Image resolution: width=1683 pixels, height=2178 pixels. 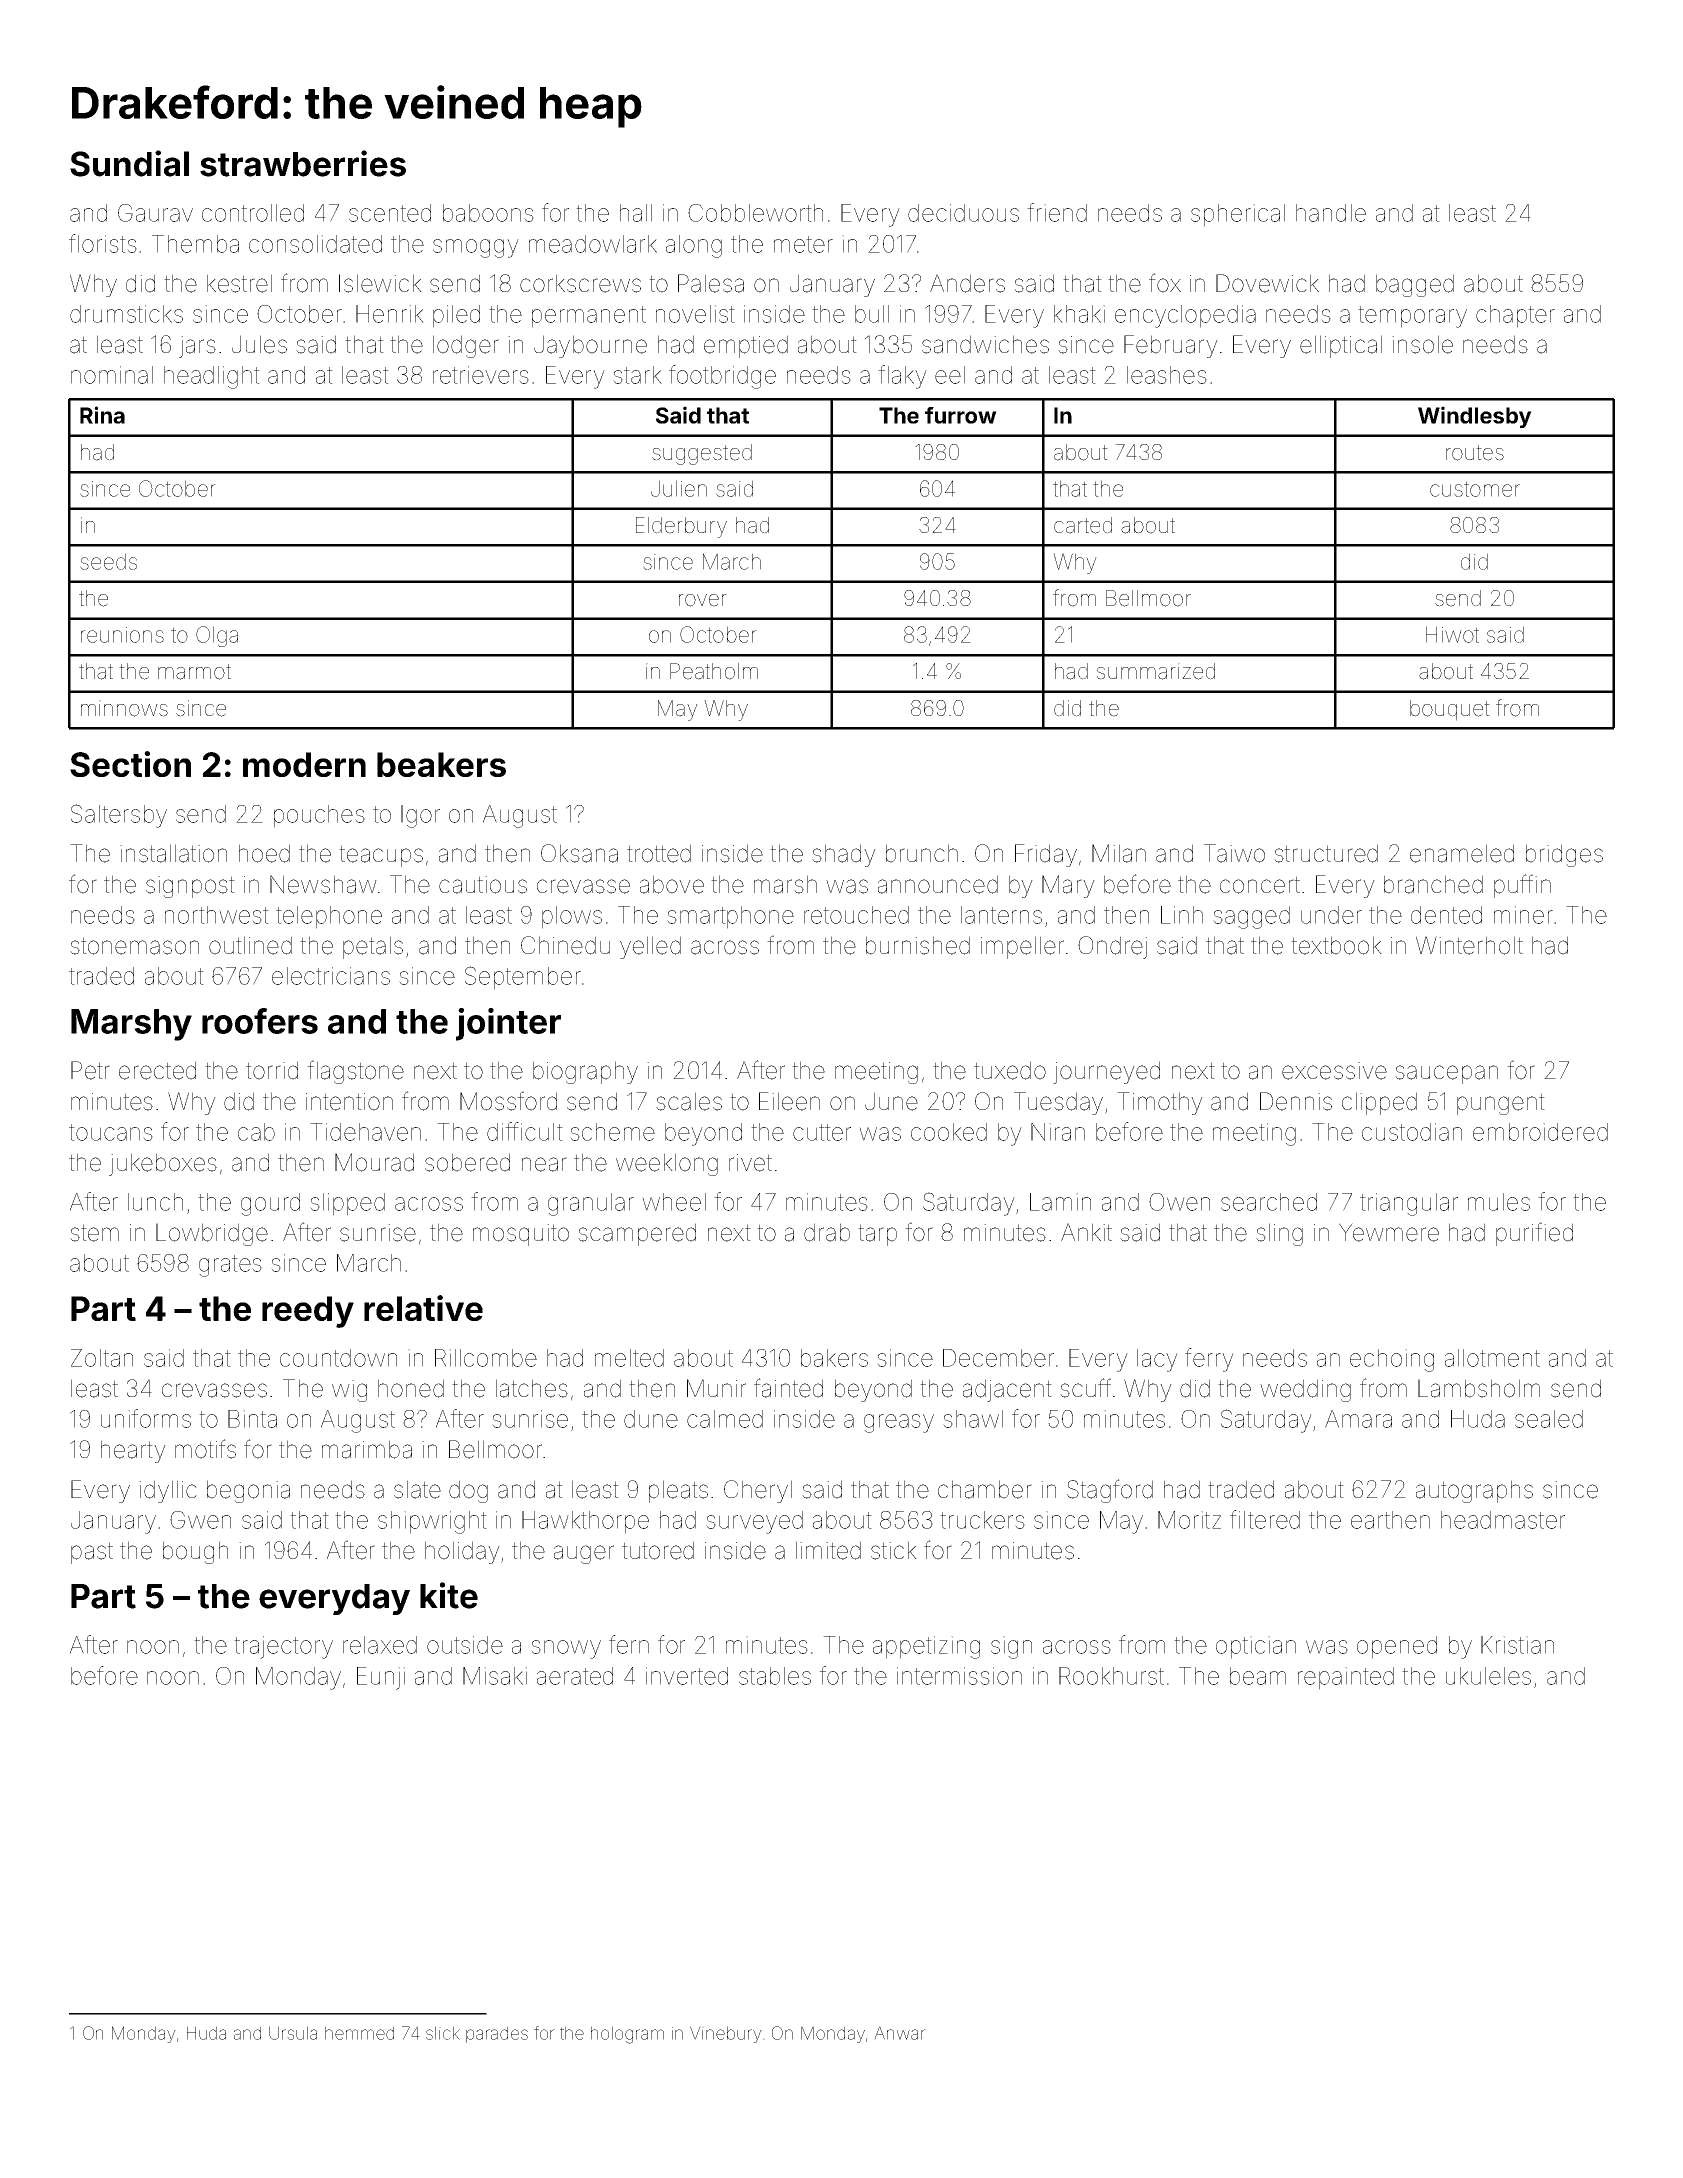 What do you see at coordinates (687, 1676) in the screenshot?
I see `inverted` at bounding box center [687, 1676].
